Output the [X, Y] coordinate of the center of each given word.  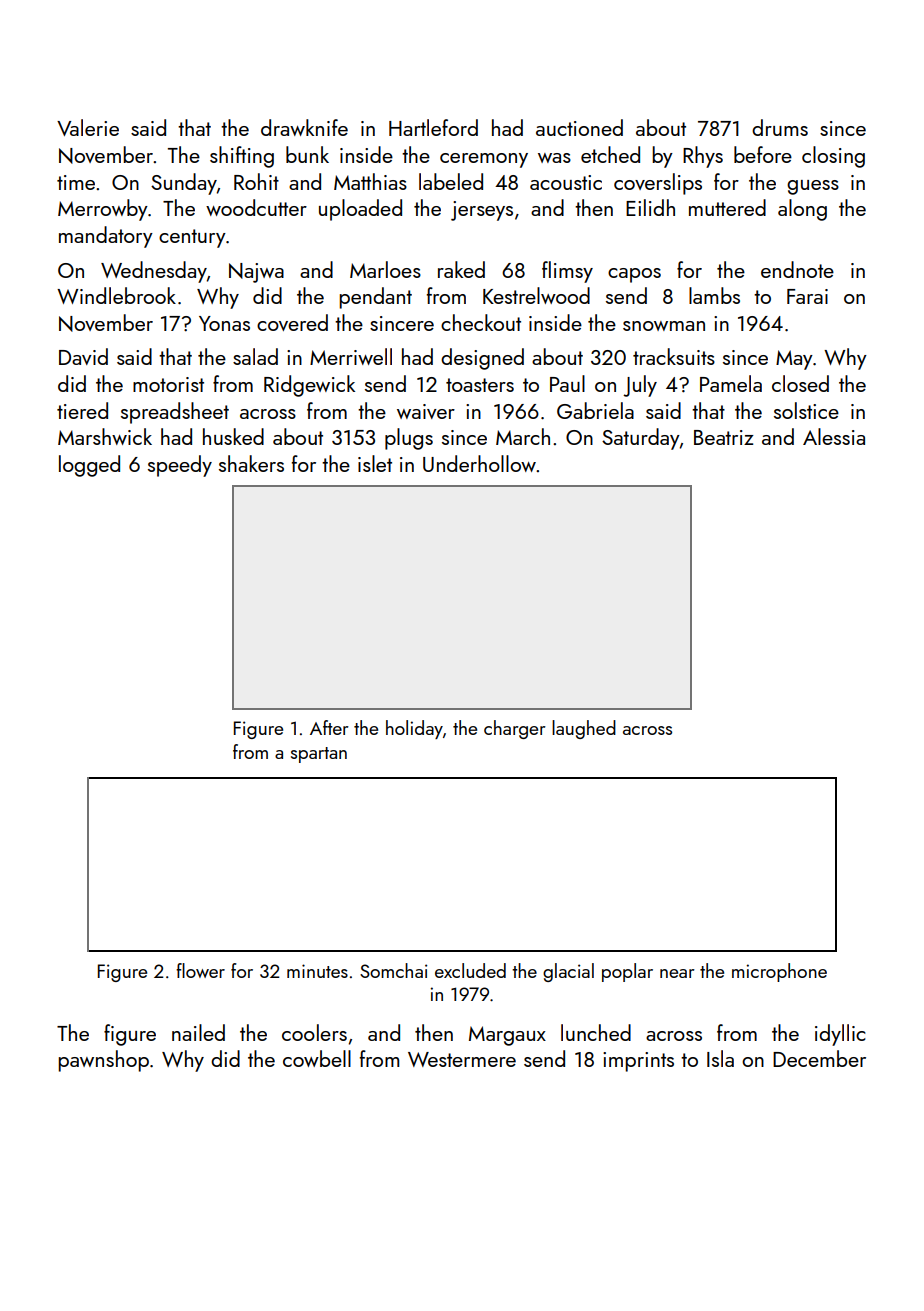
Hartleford [433, 127]
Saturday [641, 439]
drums [780, 127]
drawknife [304, 127]
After [329, 727]
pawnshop [103, 1061]
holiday [414, 729]
